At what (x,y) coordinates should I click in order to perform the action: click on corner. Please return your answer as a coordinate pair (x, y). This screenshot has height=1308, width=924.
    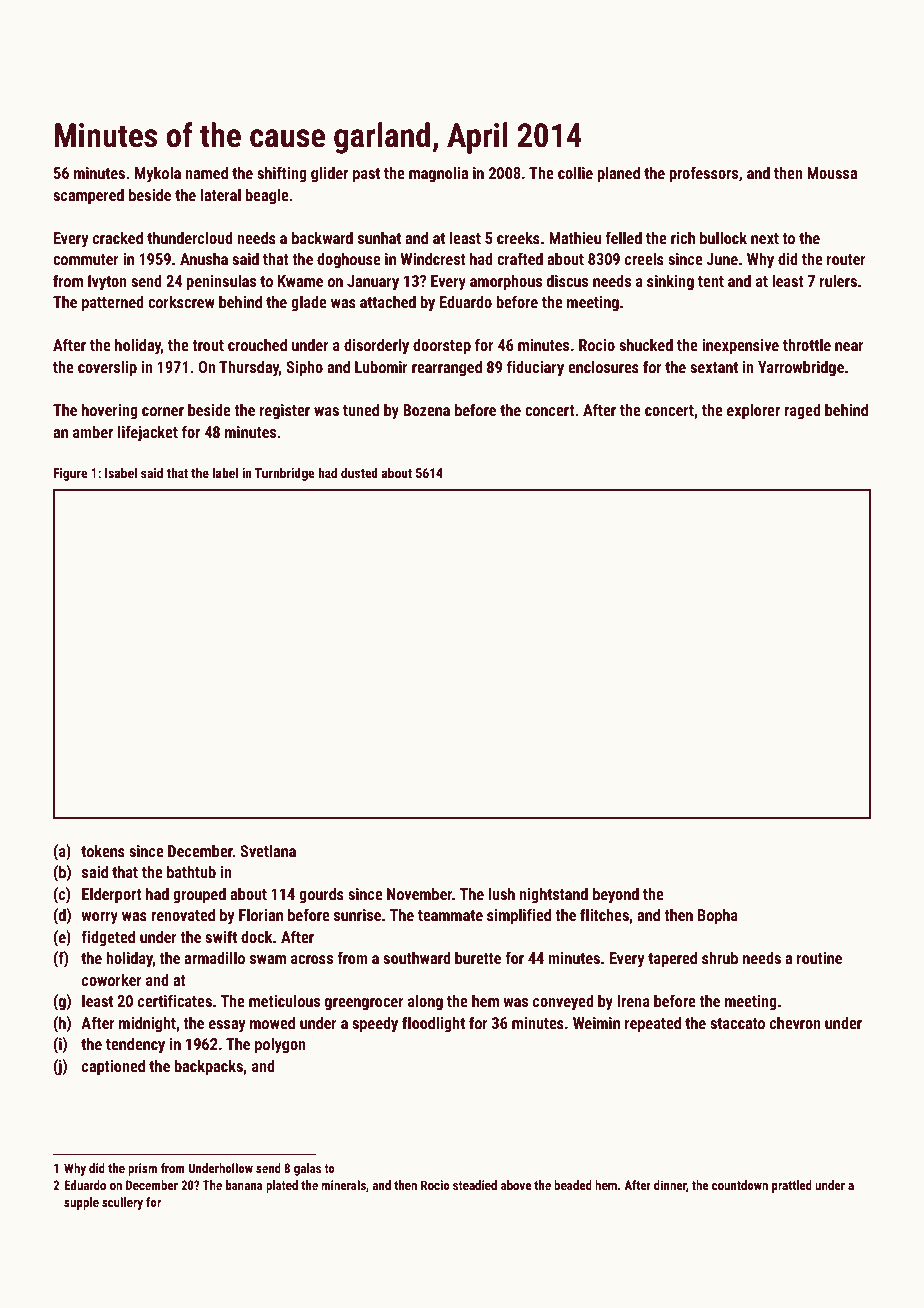
    Looking at the image, I should click on (163, 411).
